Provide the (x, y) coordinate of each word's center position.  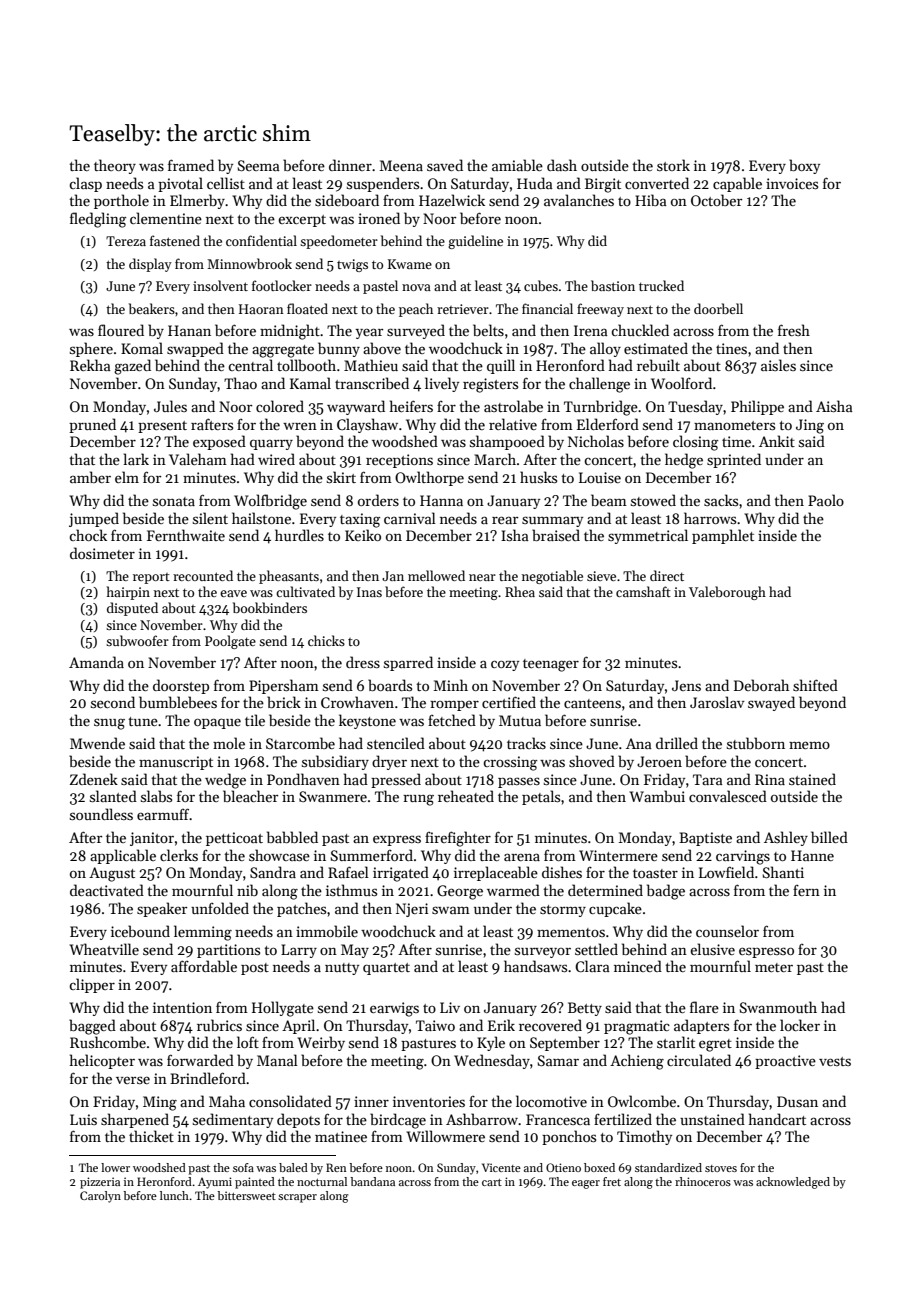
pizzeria (100, 1183)
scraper (297, 1198)
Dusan (797, 1101)
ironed (379, 218)
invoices (792, 183)
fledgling (98, 220)
